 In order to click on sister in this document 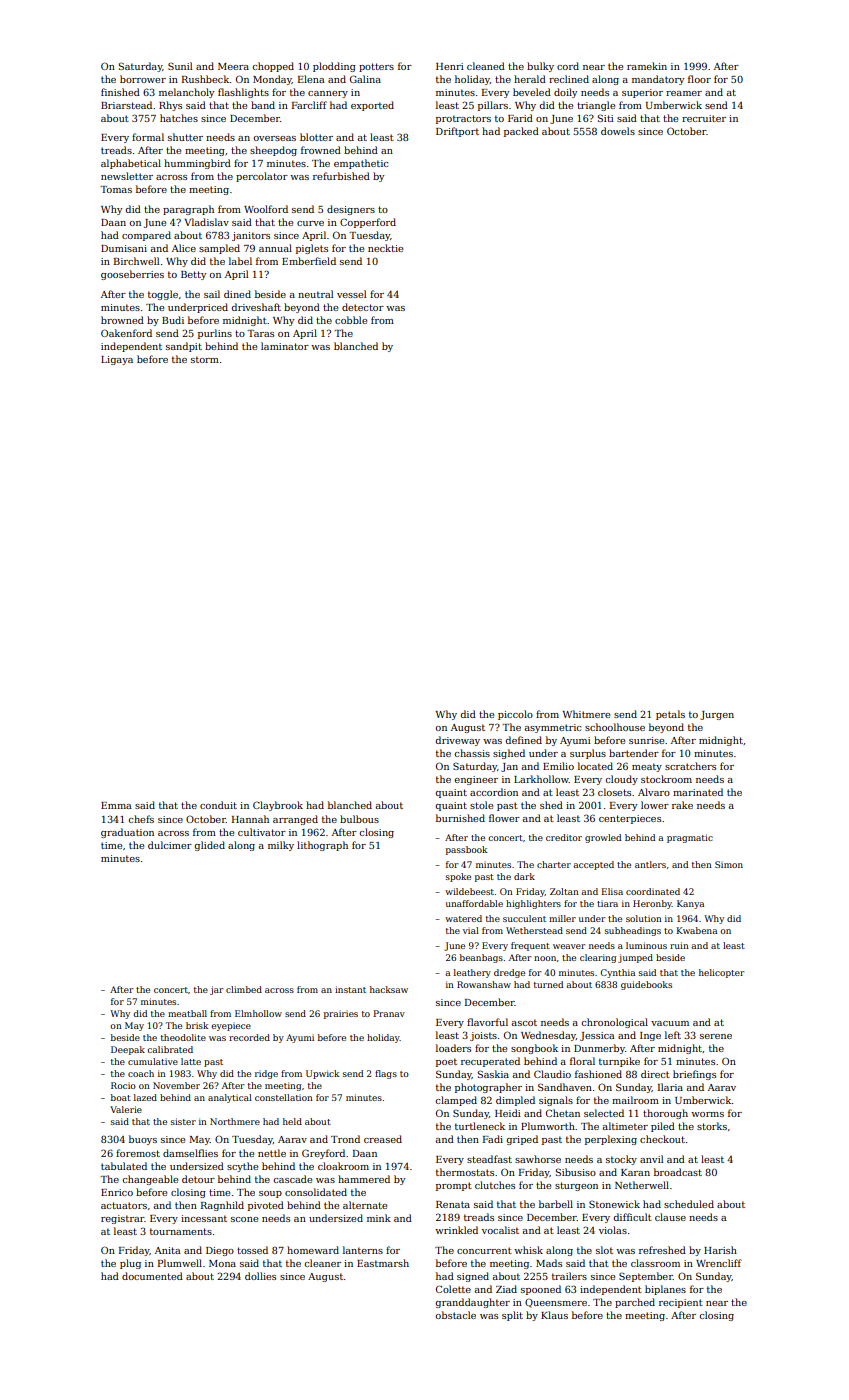, I will do `click(183, 1121)`.
